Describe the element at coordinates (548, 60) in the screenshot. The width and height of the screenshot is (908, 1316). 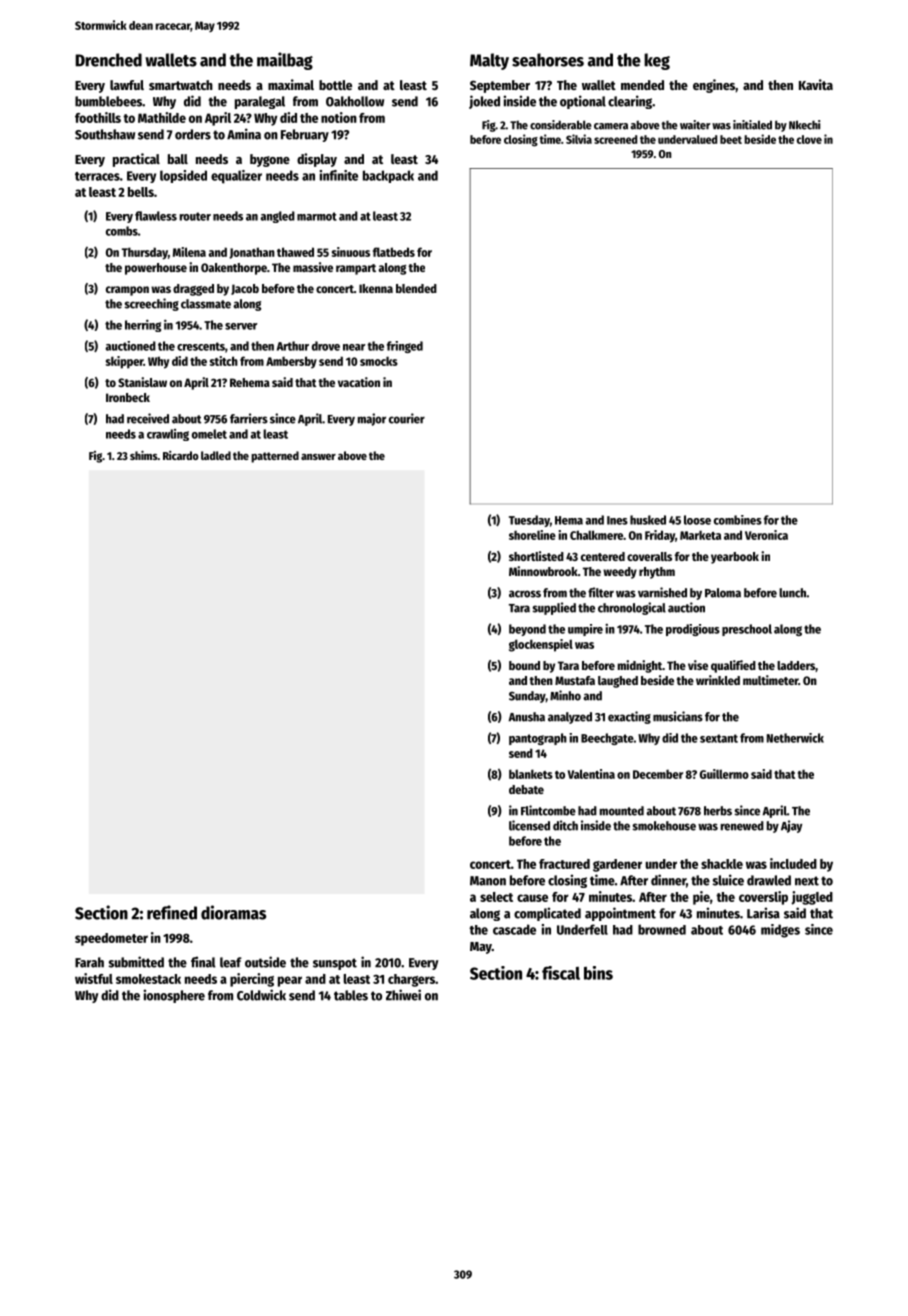
I see `seahorses` at that location.
